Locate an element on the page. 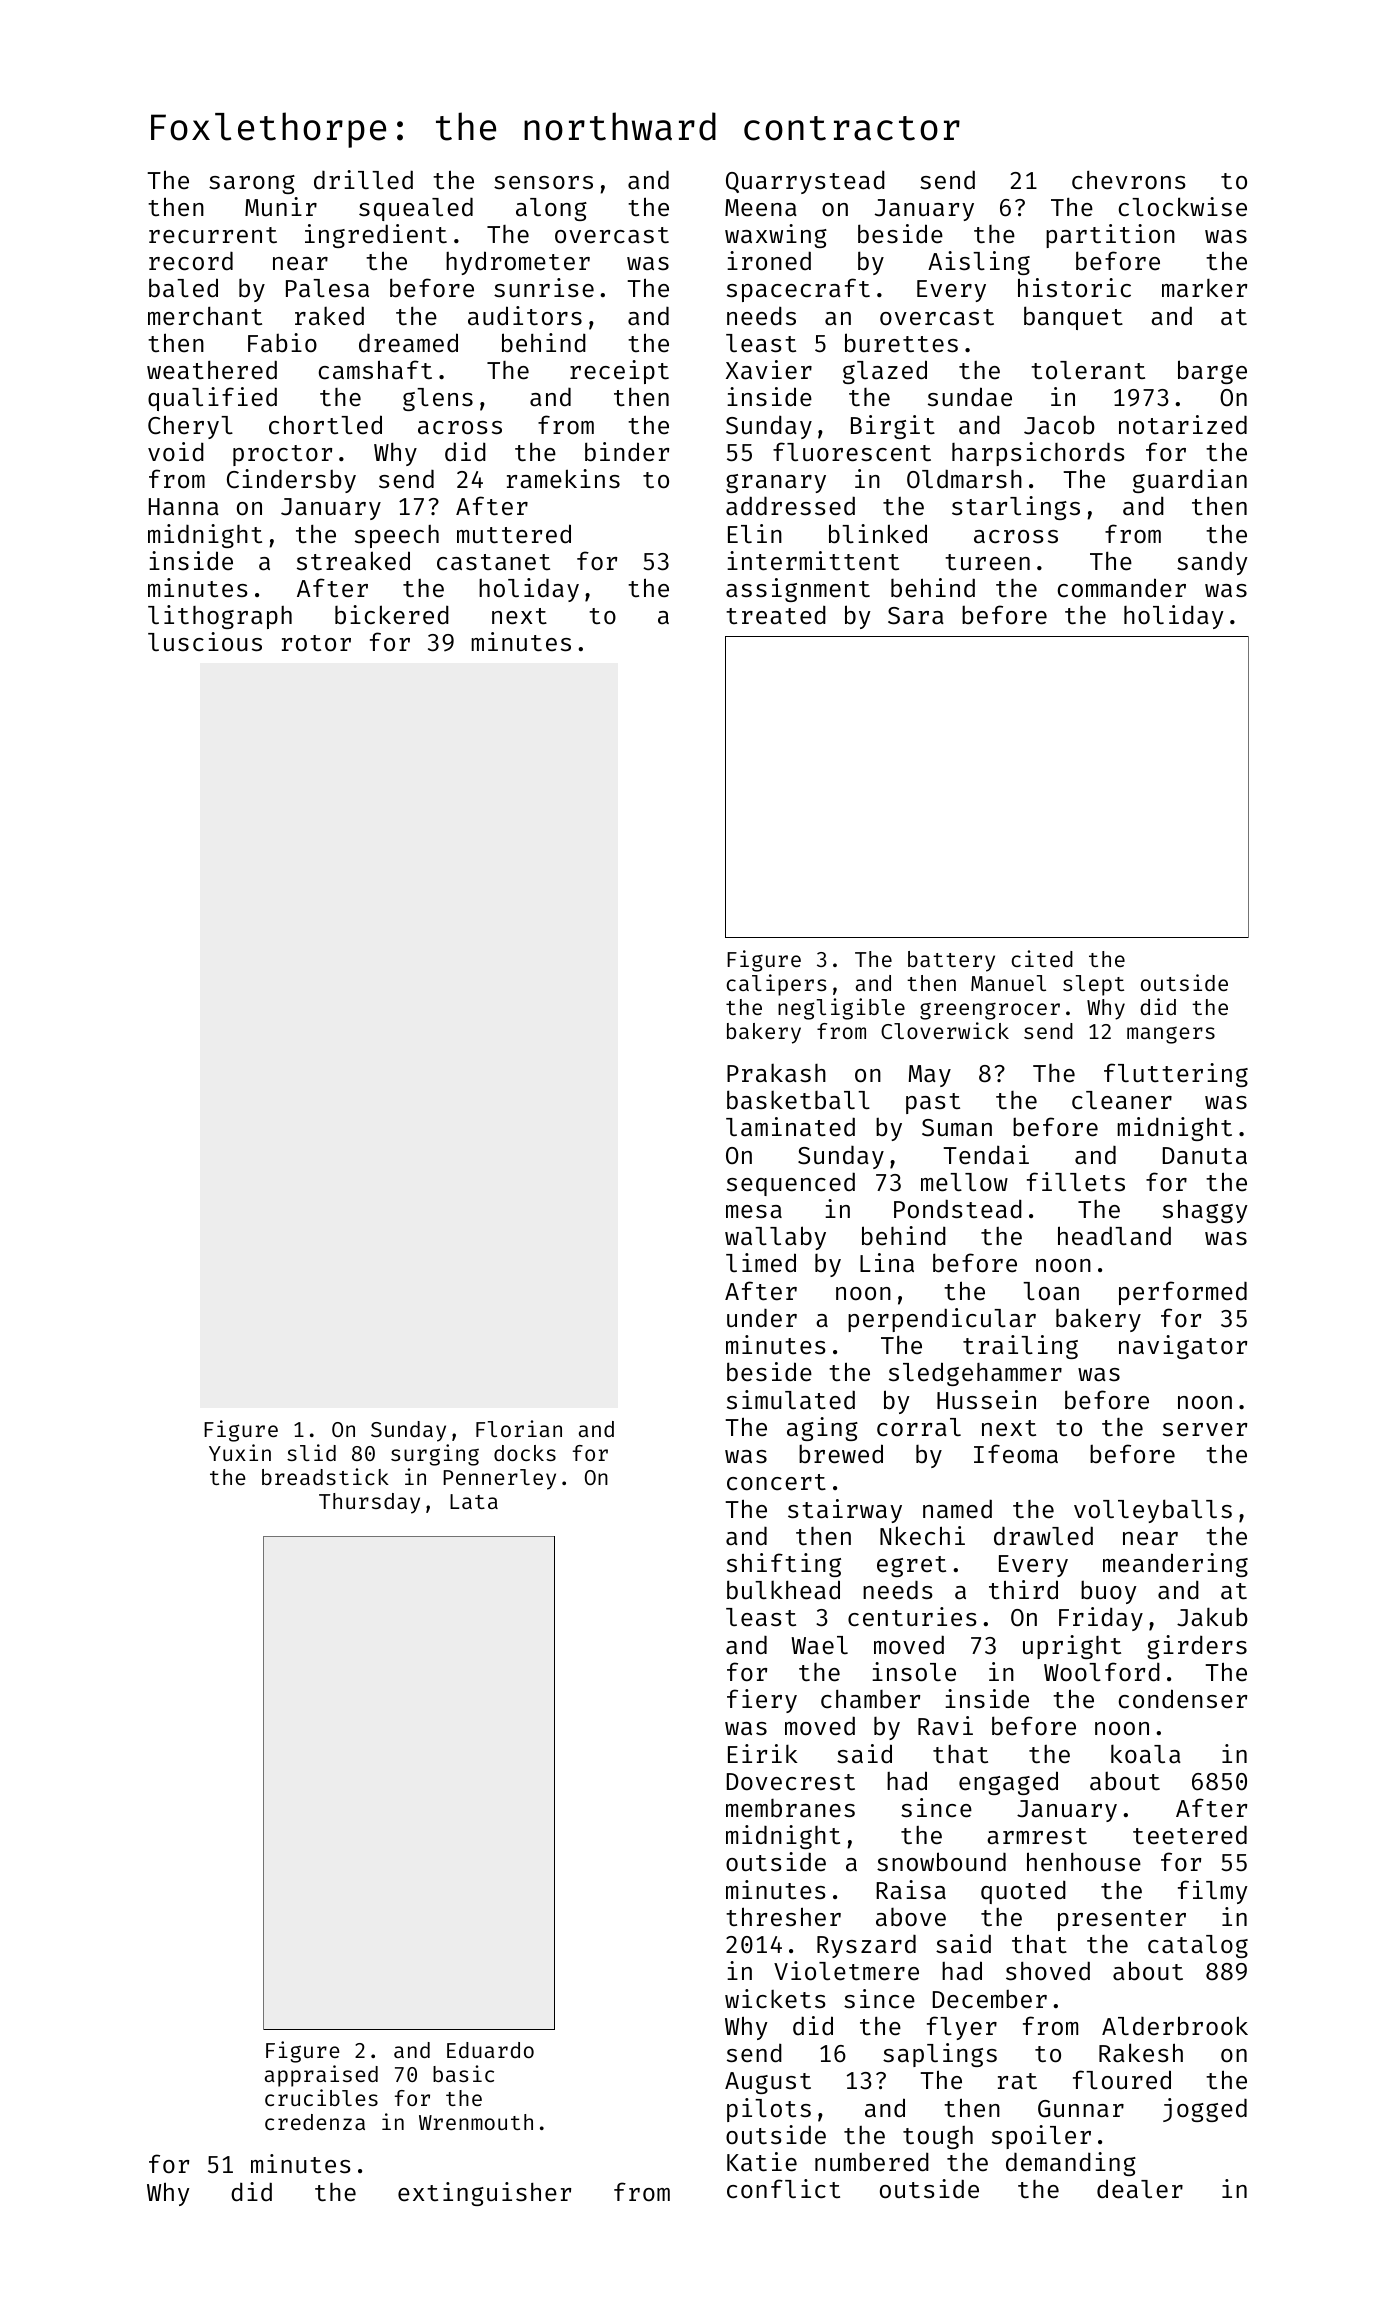  dealer is located at coordinates (1140, 2189).
